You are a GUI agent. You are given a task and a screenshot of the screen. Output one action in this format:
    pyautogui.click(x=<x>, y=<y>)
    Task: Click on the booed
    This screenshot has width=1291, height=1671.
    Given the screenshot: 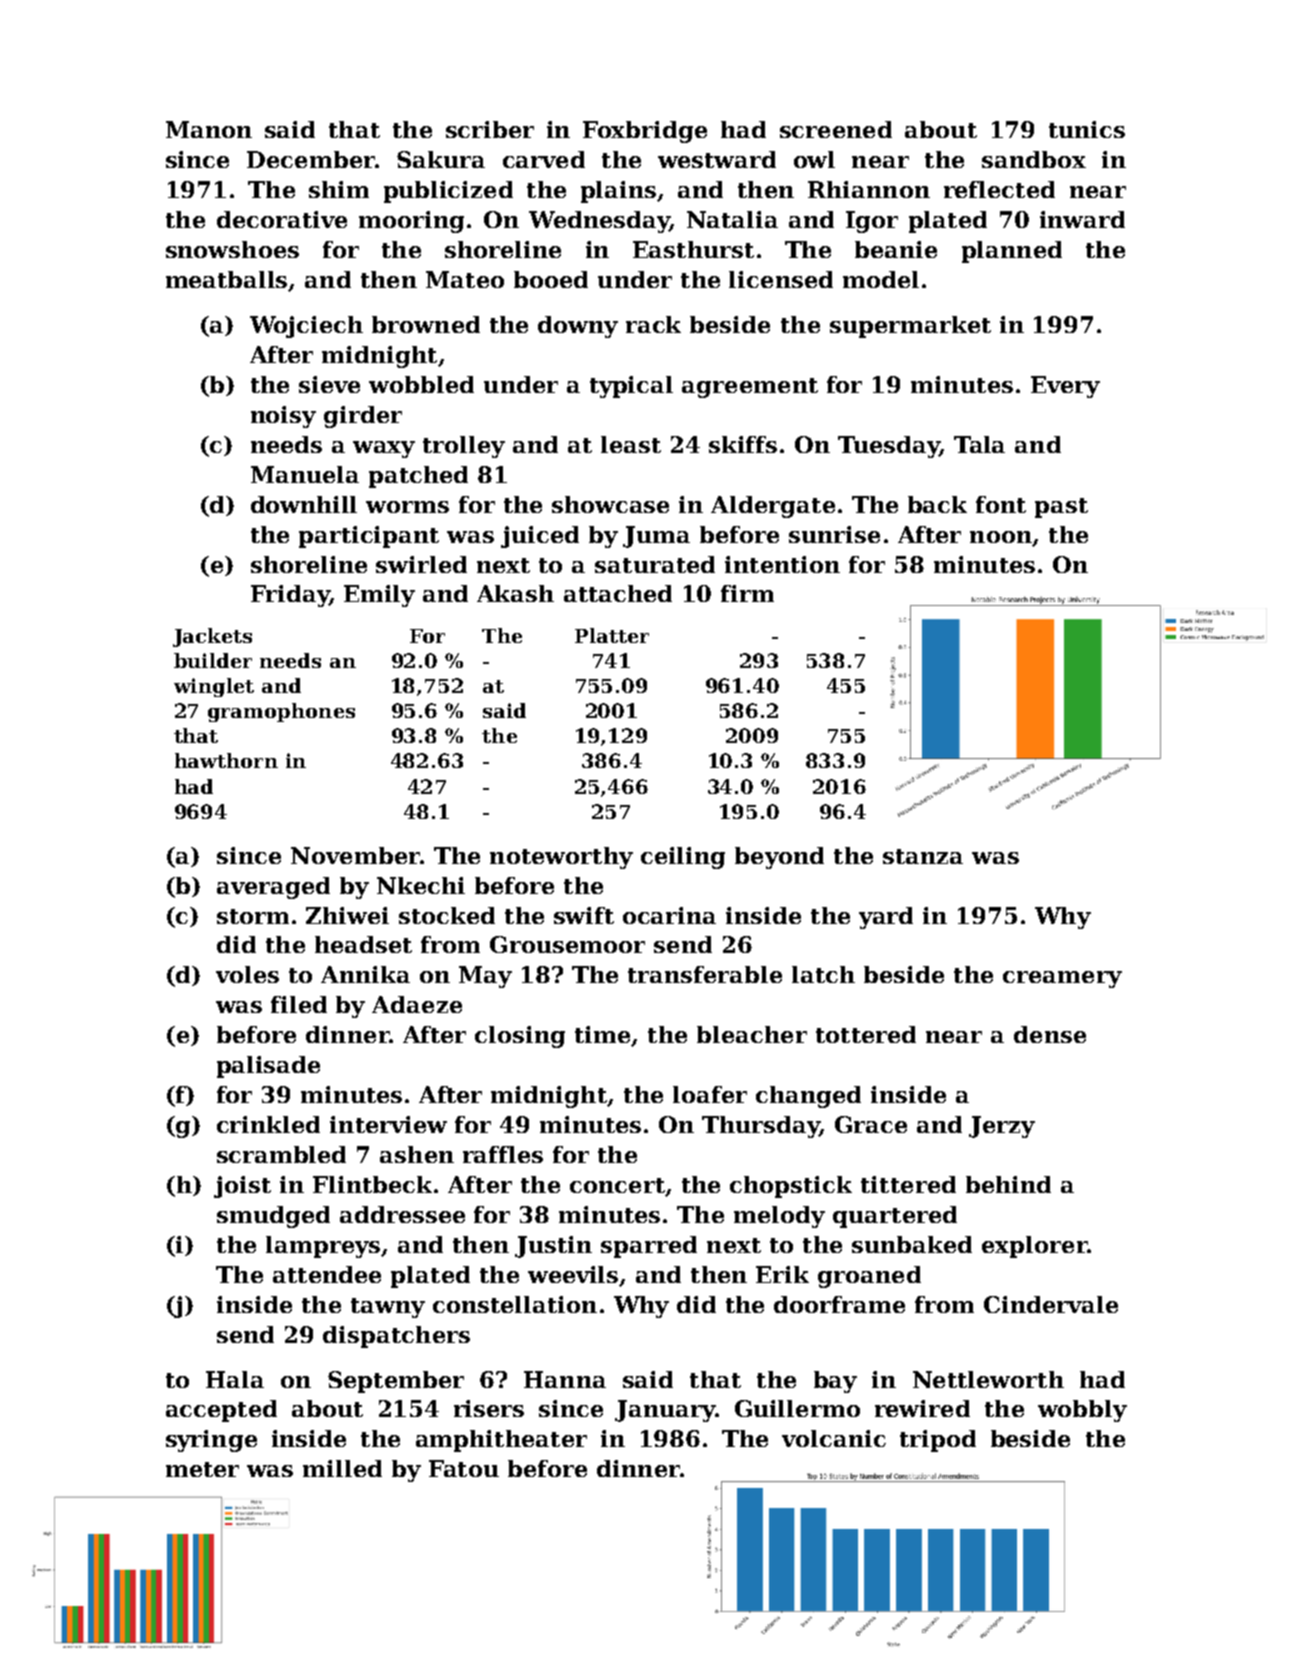 What is the action you would take?
    pyautogui.click(x=551, y=279)
